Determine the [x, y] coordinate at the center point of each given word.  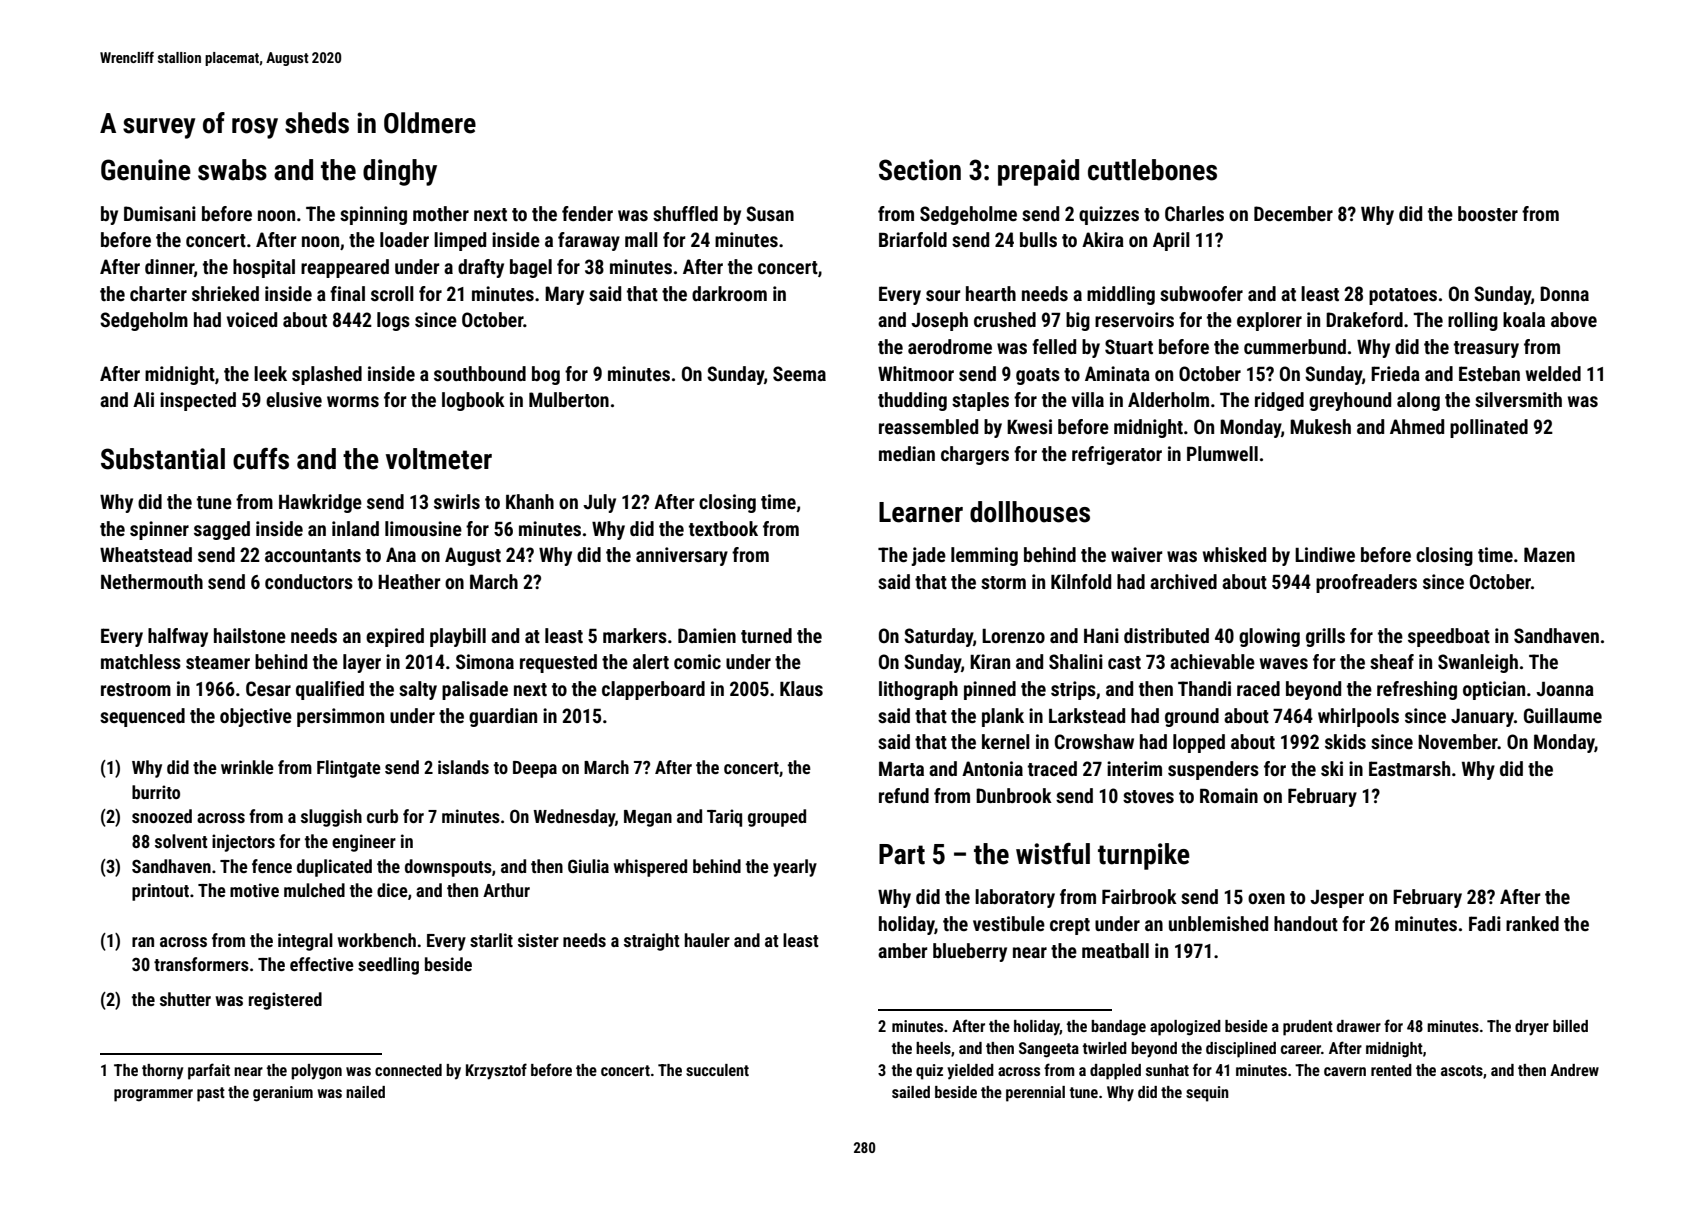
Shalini [1076, 661]
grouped [777, 818]
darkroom [729, 293]
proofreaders [1366, 583]
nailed [365, 1092]
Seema [799, 373]
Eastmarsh [1409, 768]
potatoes [1403, 296]
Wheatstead [146, 554]
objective [256, 717]
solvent [181, 841]
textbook [723, 528]
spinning [373, 215]
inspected [198, 401]
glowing [1269, 637]
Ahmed [1417, 426]
